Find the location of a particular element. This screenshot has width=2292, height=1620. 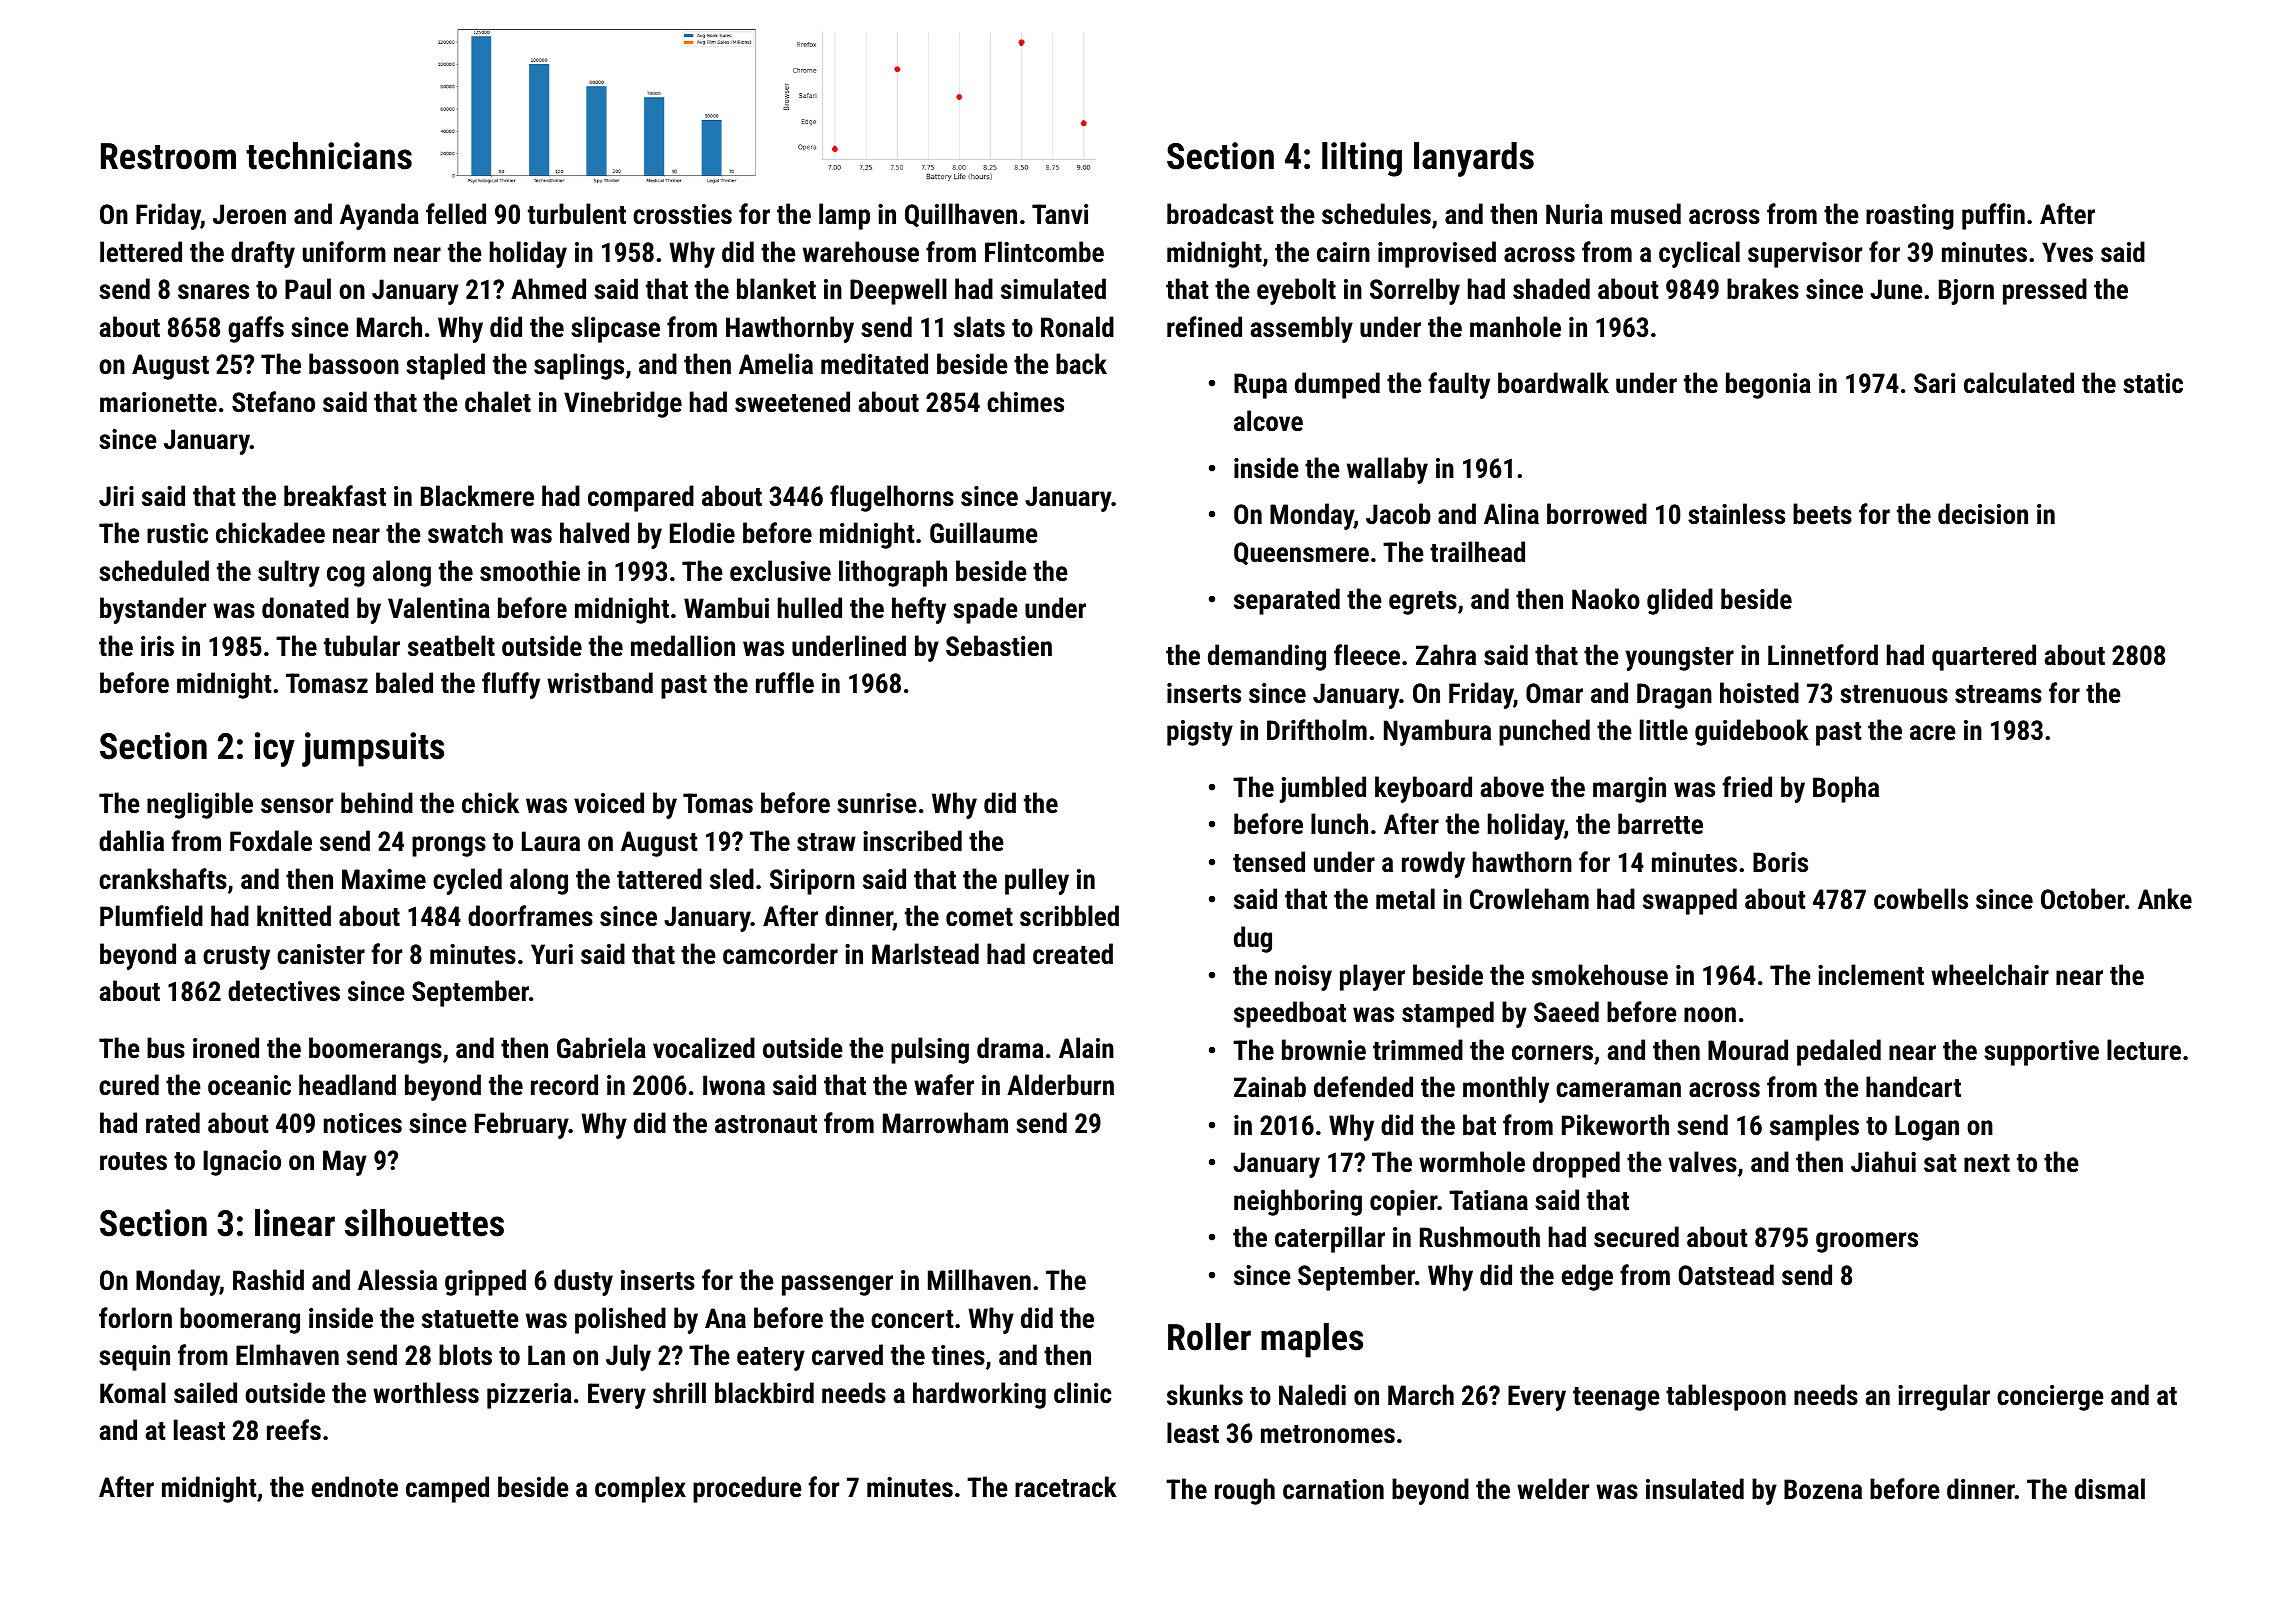

blots is located at coordinates (465, 1355).
